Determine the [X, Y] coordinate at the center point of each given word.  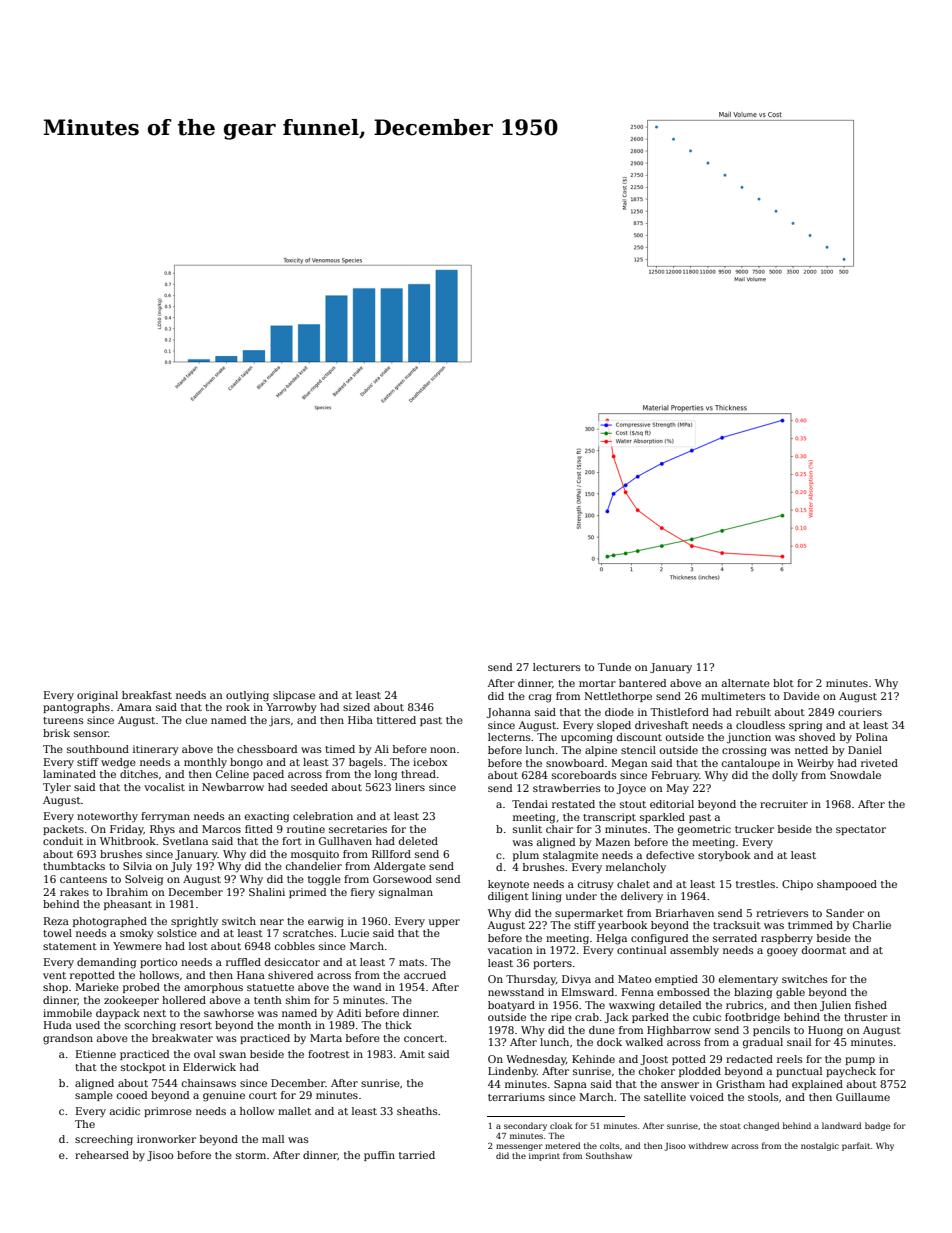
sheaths [417, 1111]
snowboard [575, 763]
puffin [379, 1156]
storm [251, 1155]
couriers [860, 712]
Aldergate [400, 867]
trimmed [810, 925]
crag [540, 698]
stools [763, 1097]
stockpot [143, 1068]
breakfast [147, 695]
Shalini [267, 892]
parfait [856, 1146]
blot [783, 683]
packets [63, 830]
